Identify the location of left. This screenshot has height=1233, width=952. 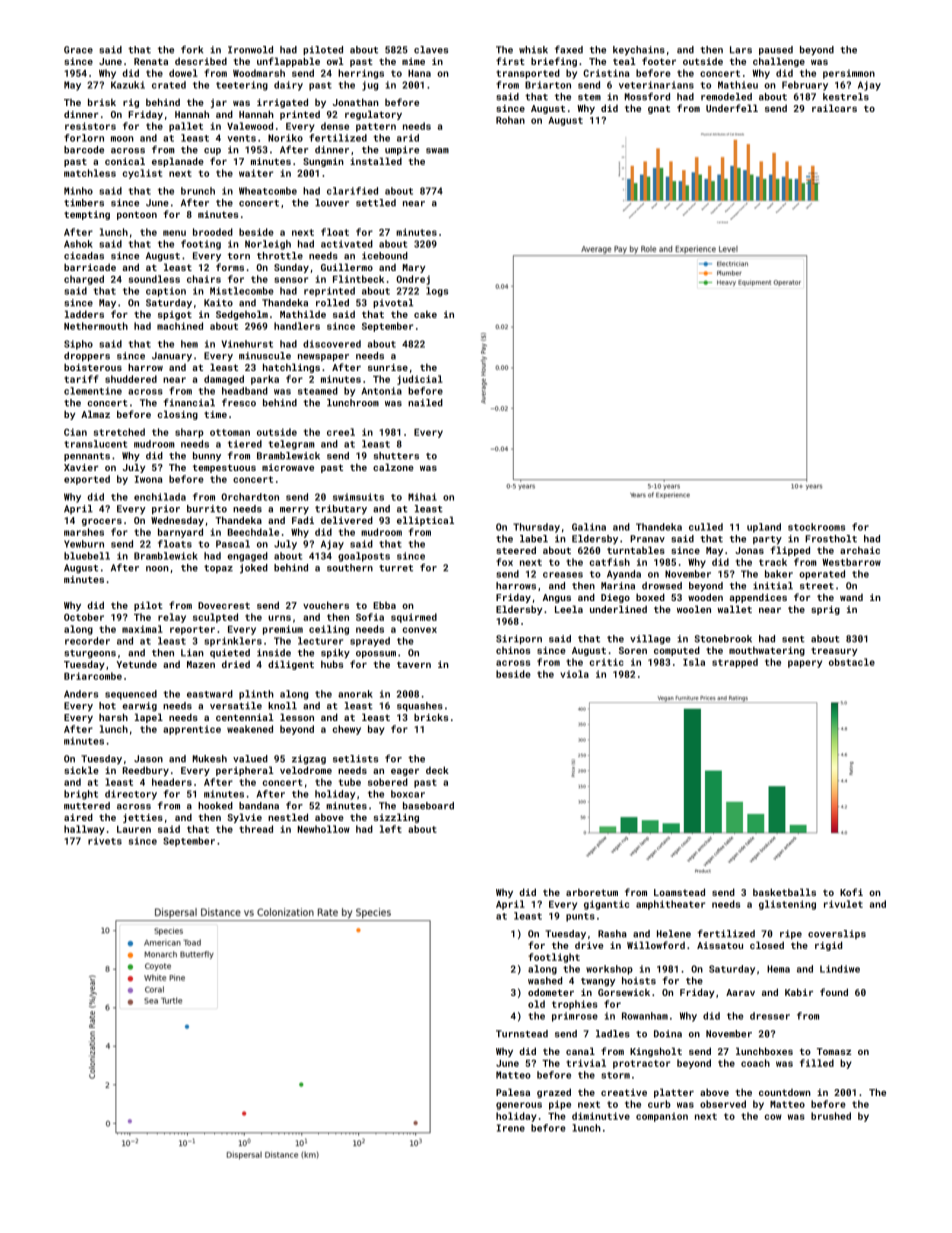
(391, 829).
